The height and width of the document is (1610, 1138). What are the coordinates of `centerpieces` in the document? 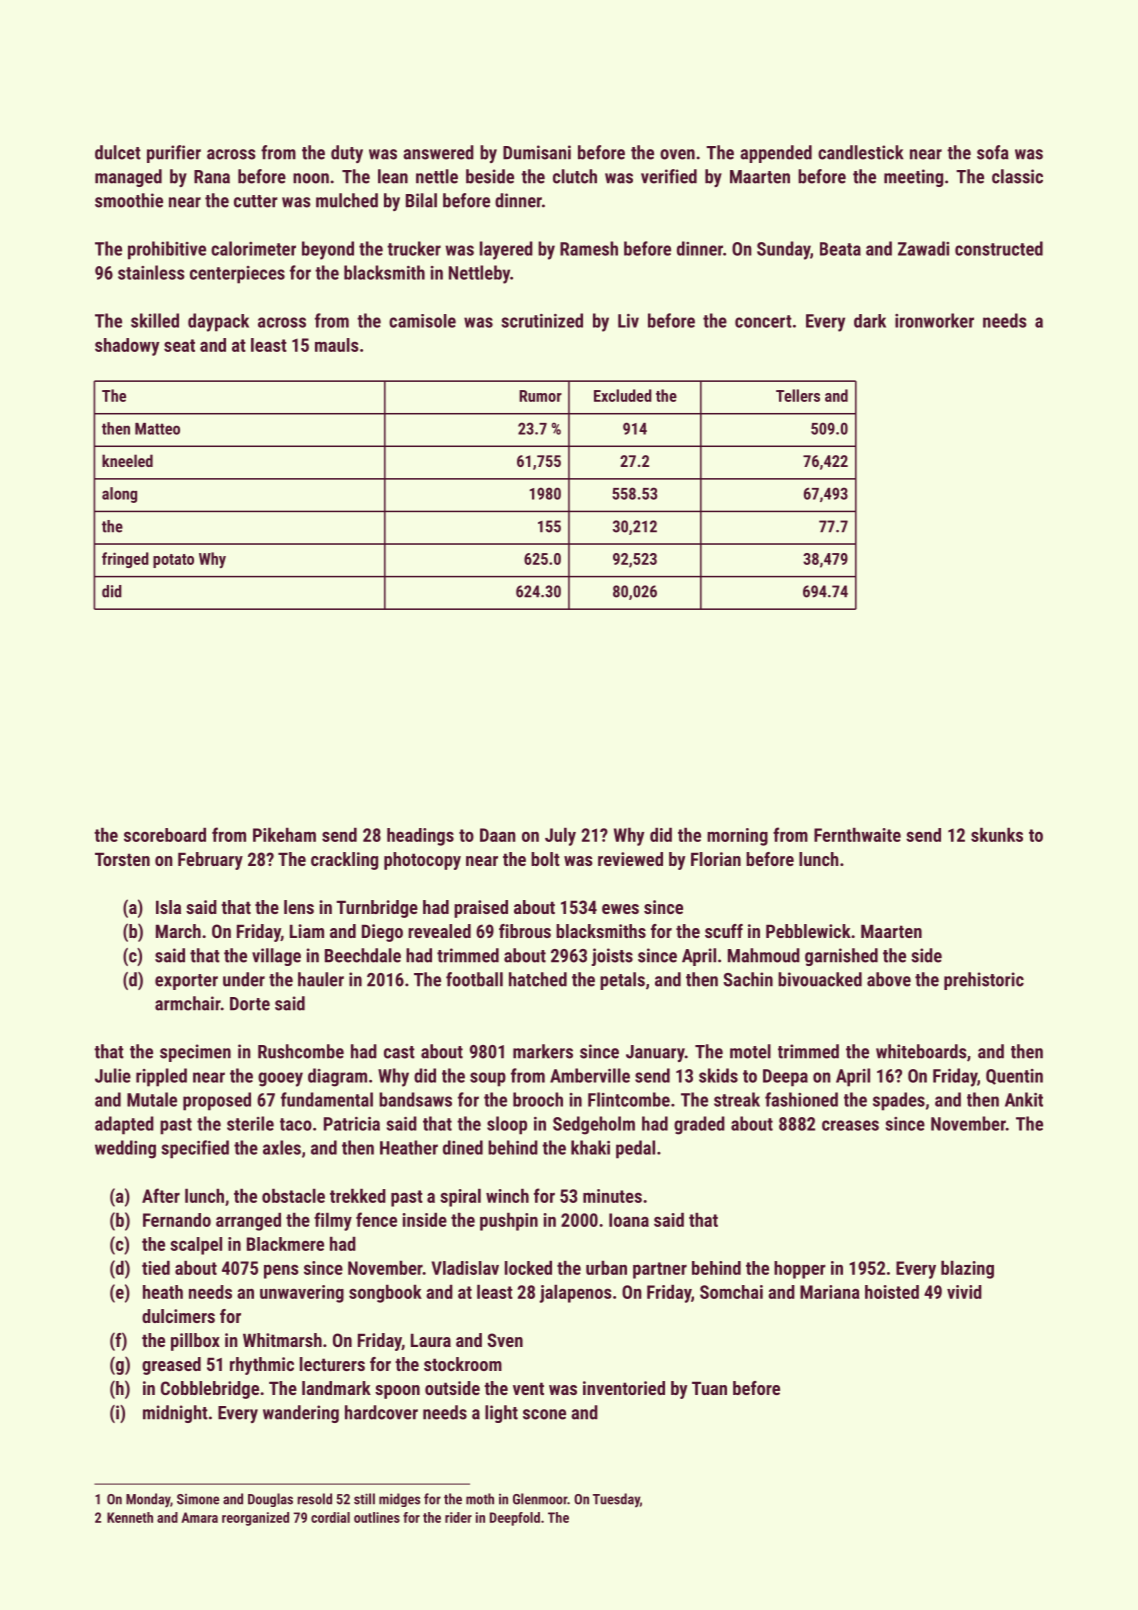 It's located at (237, 275).
